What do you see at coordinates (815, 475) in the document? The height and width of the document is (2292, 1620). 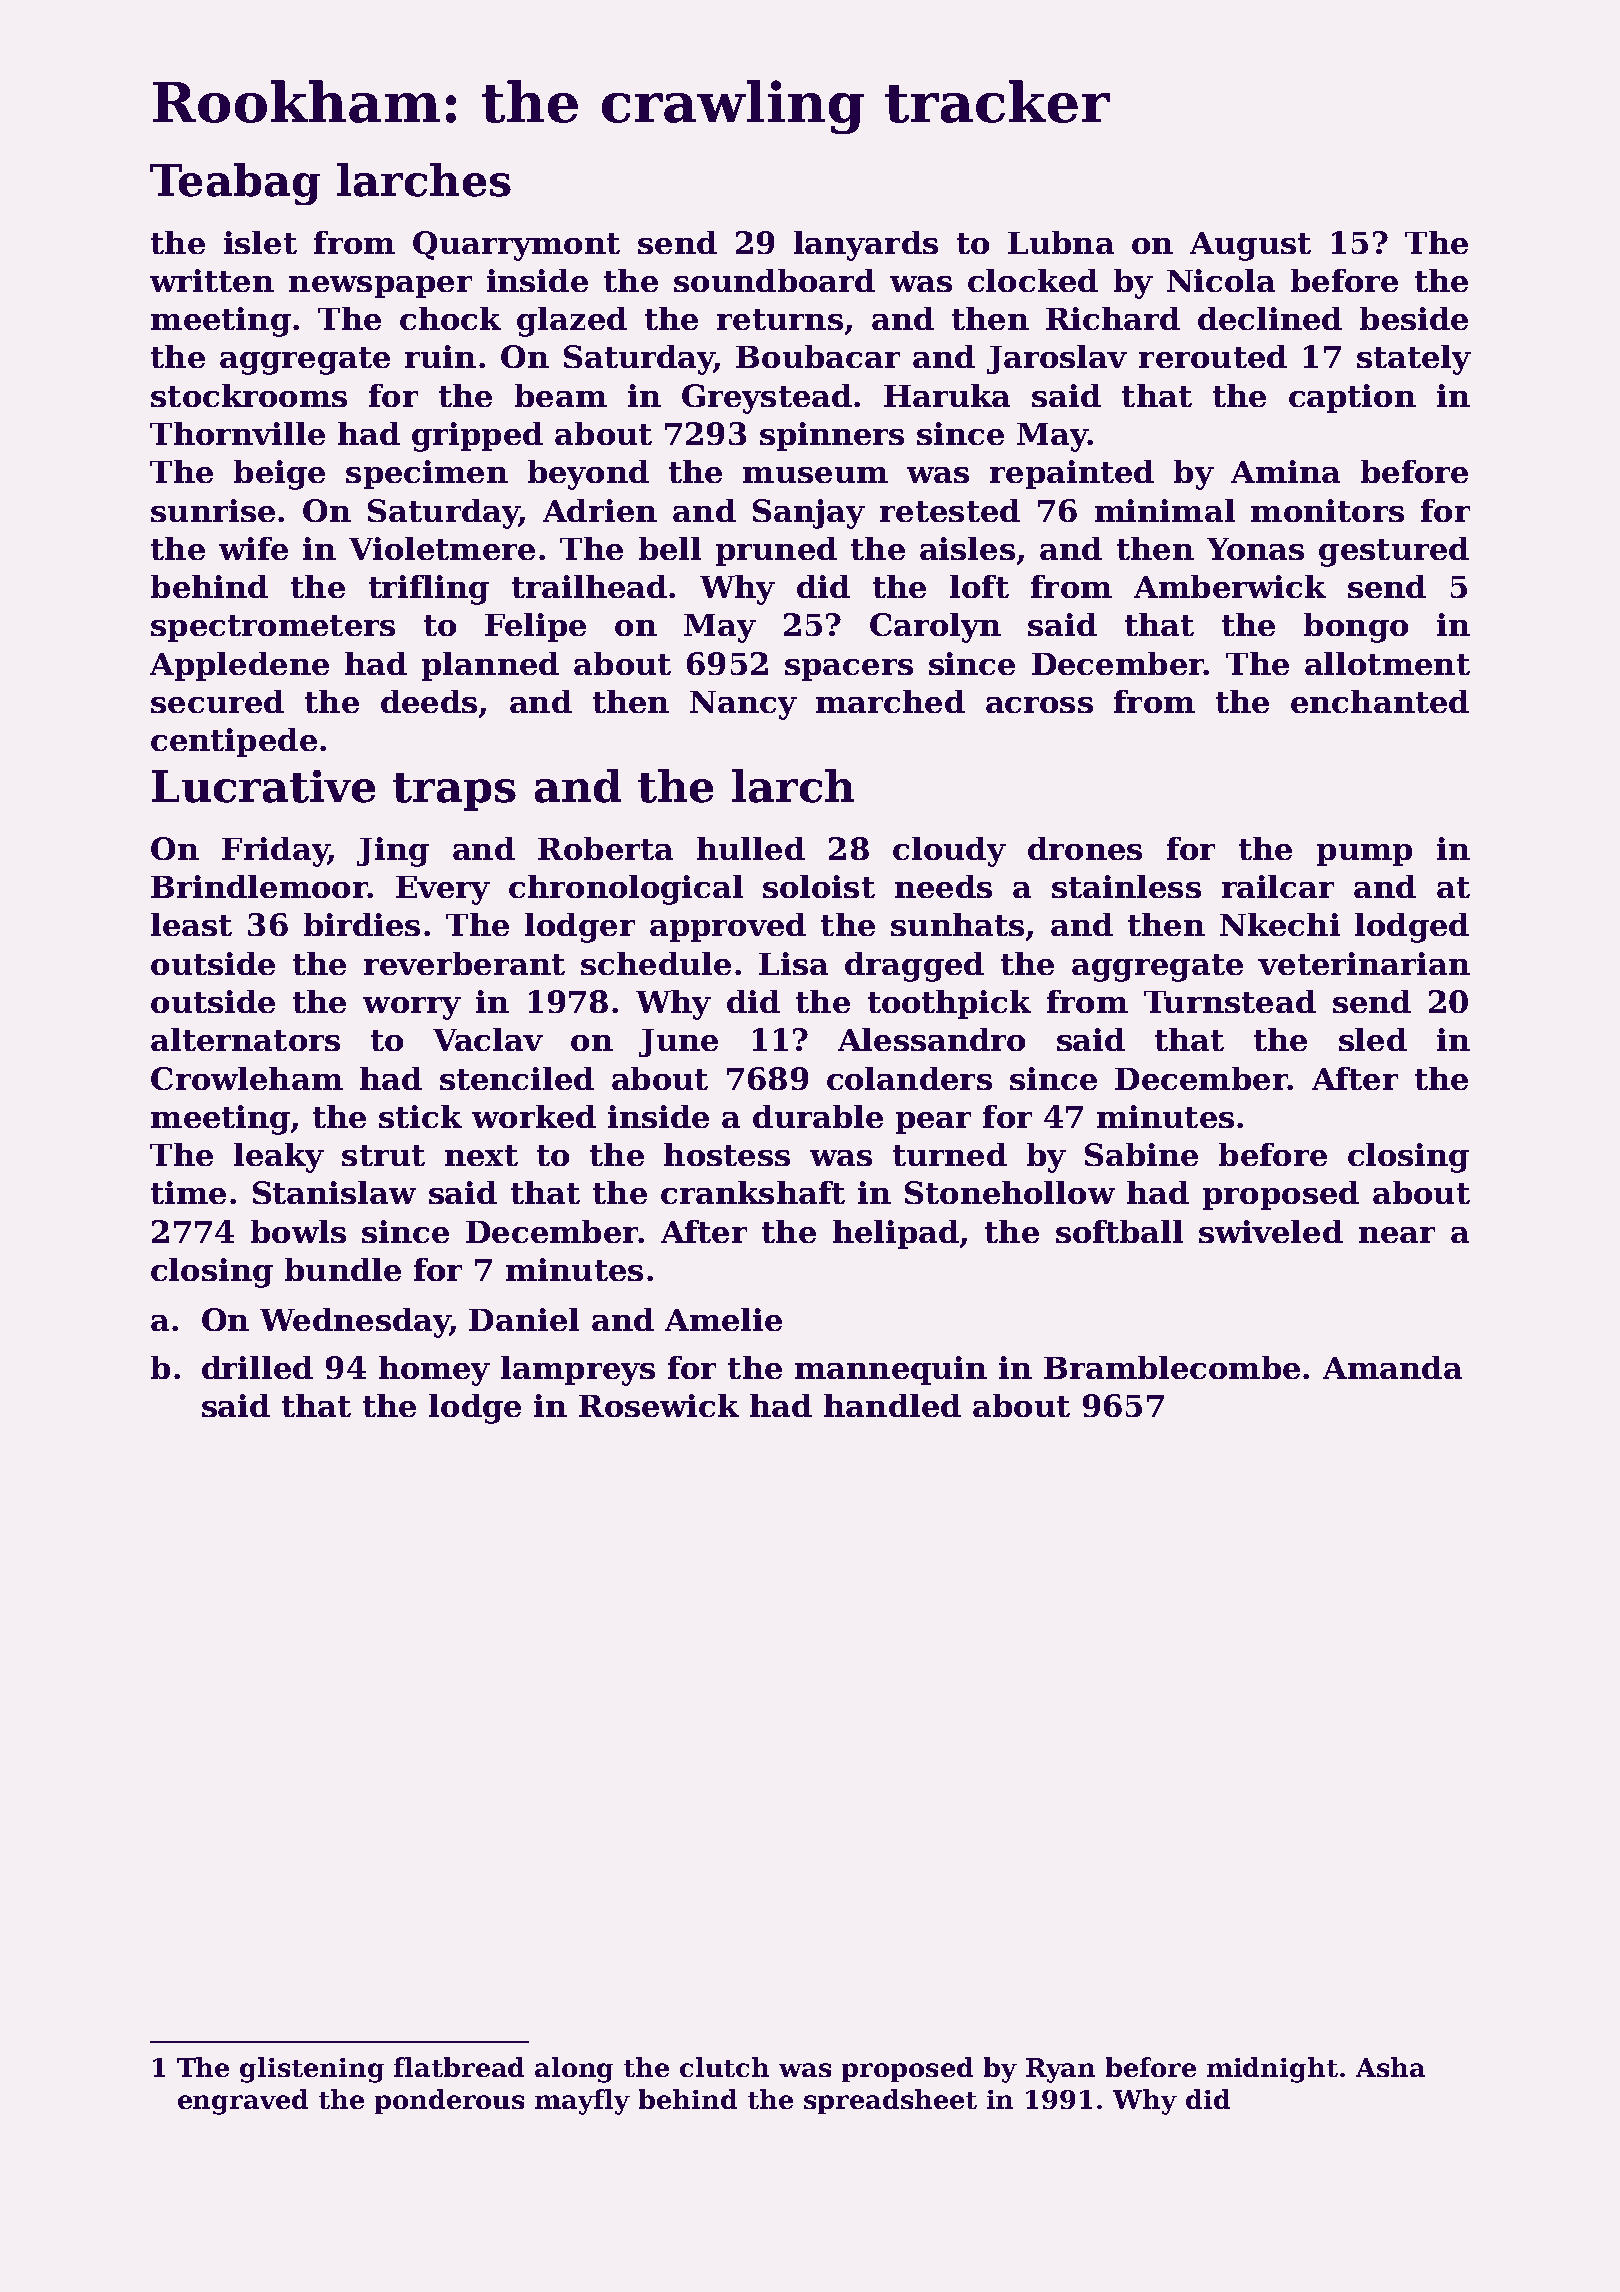 I see `museum` at bounding box center [815, 475].
